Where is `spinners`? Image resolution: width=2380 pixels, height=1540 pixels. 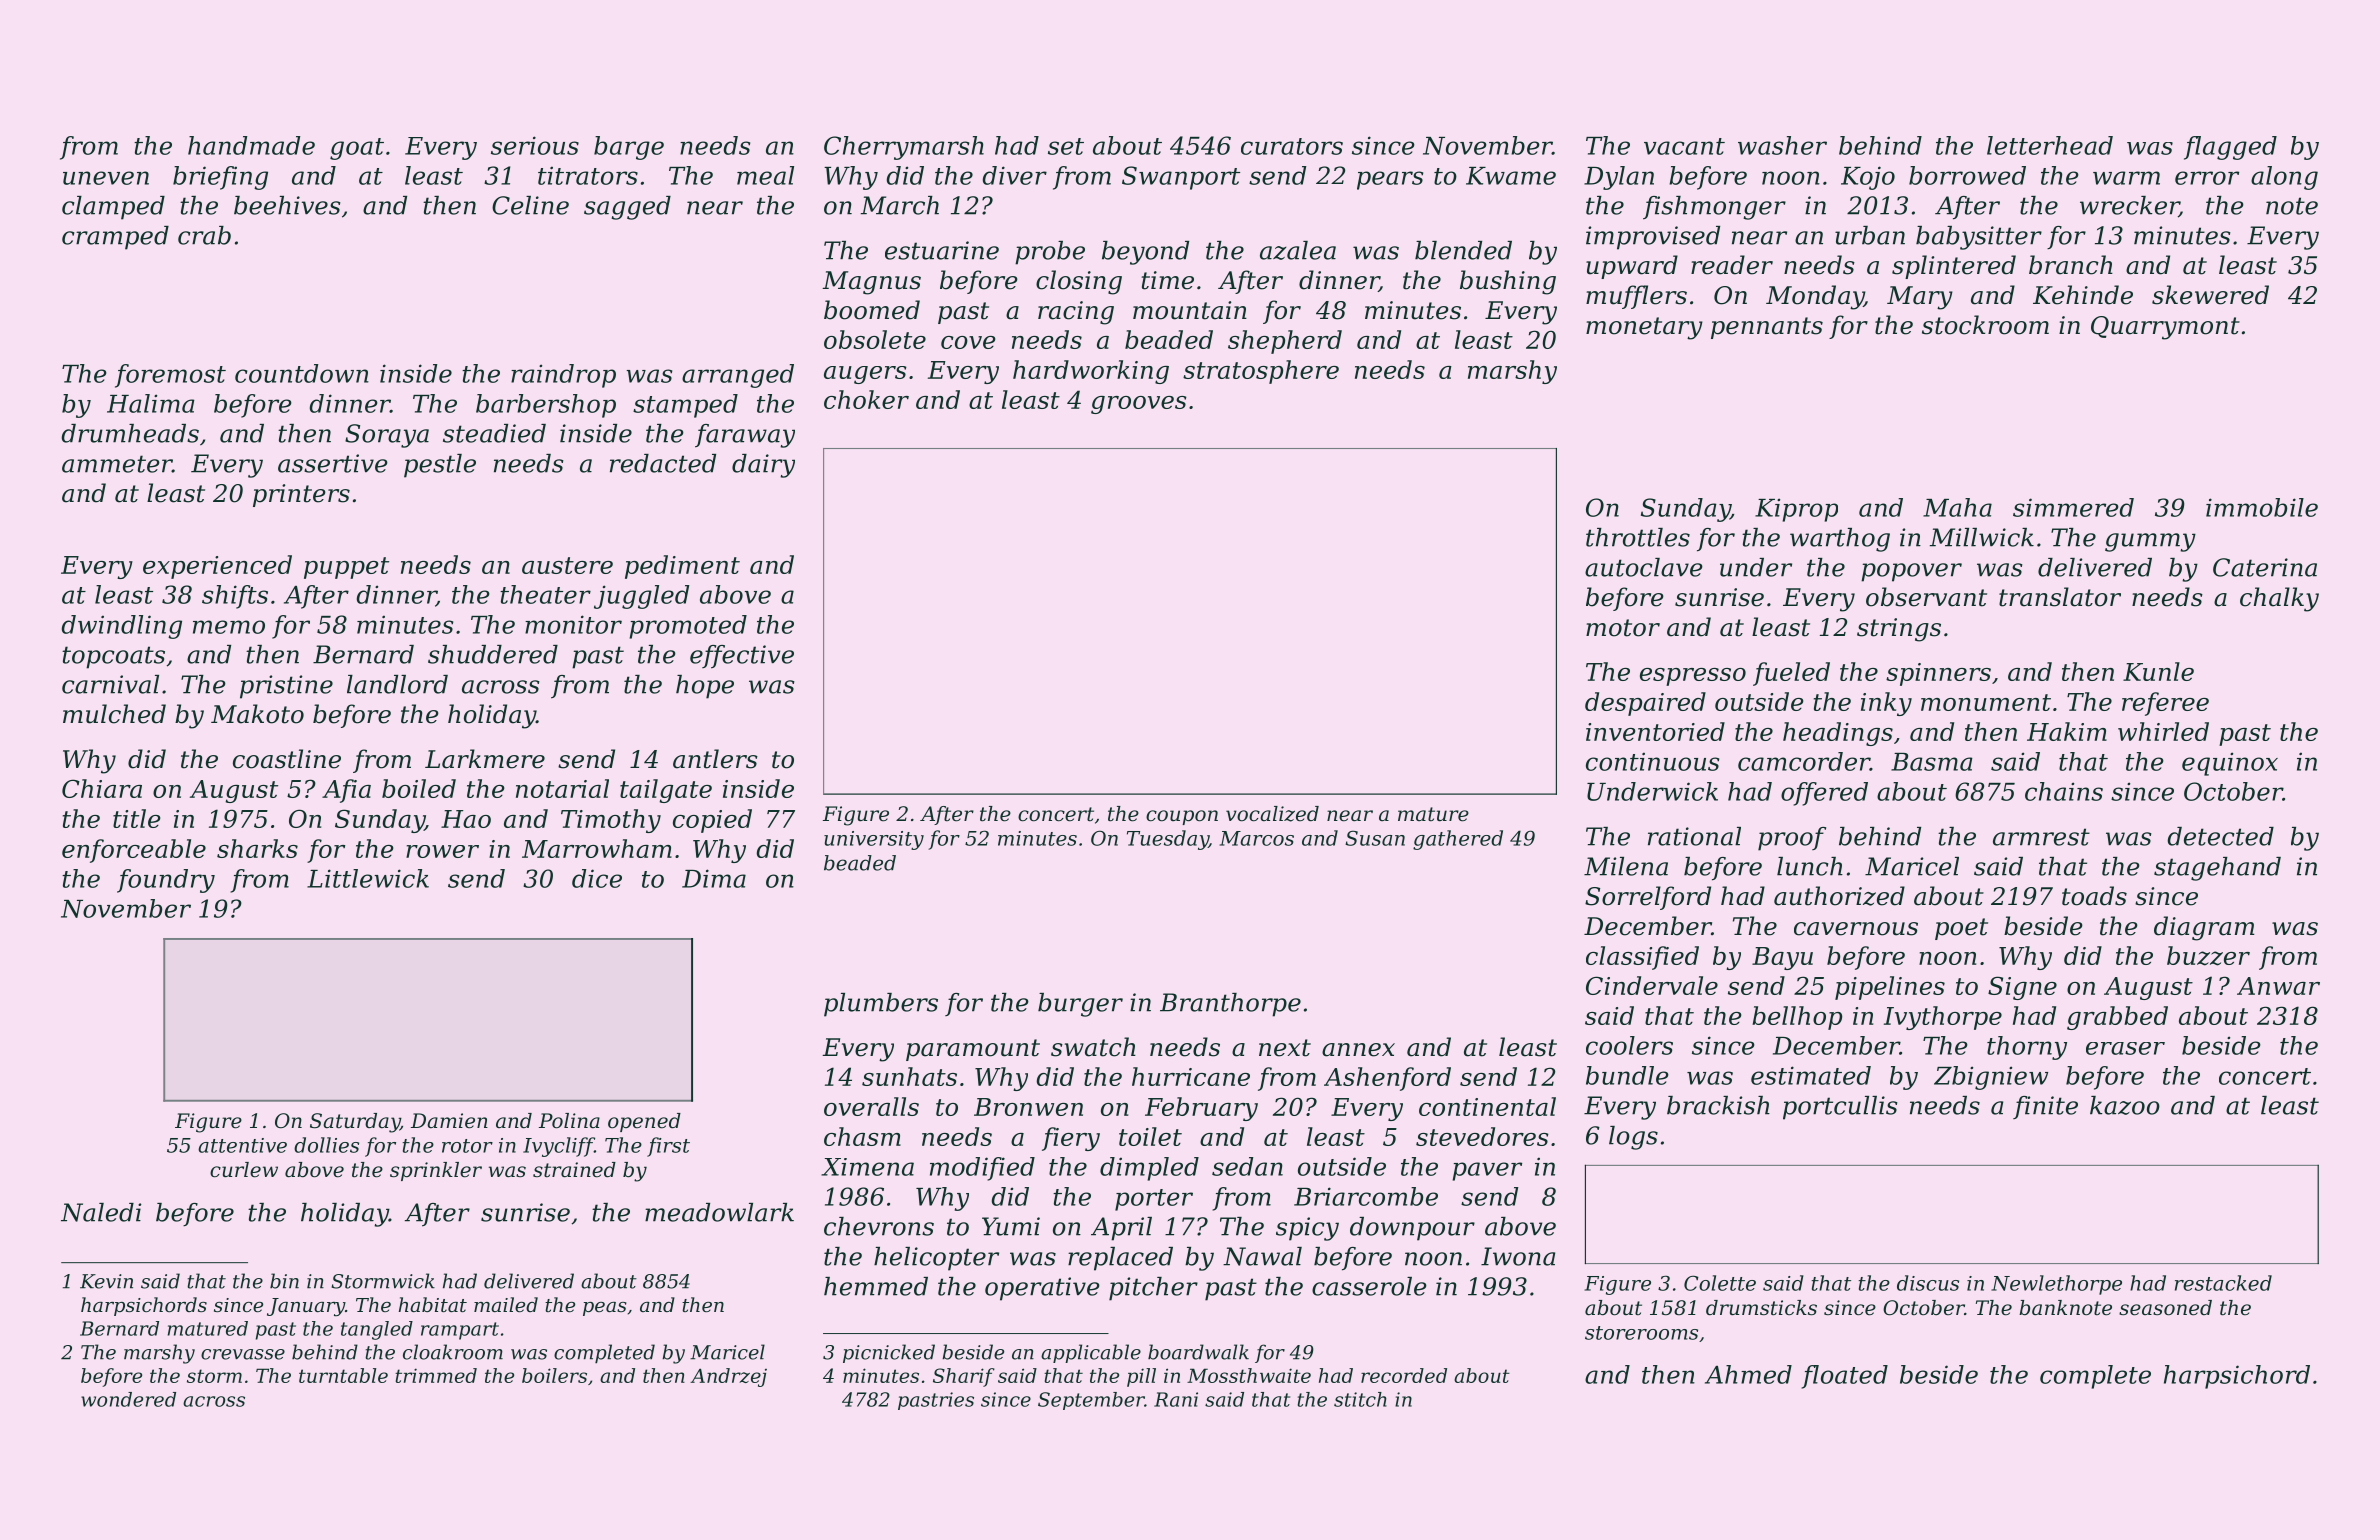 spinners is located at coordinates (1938, 674).
